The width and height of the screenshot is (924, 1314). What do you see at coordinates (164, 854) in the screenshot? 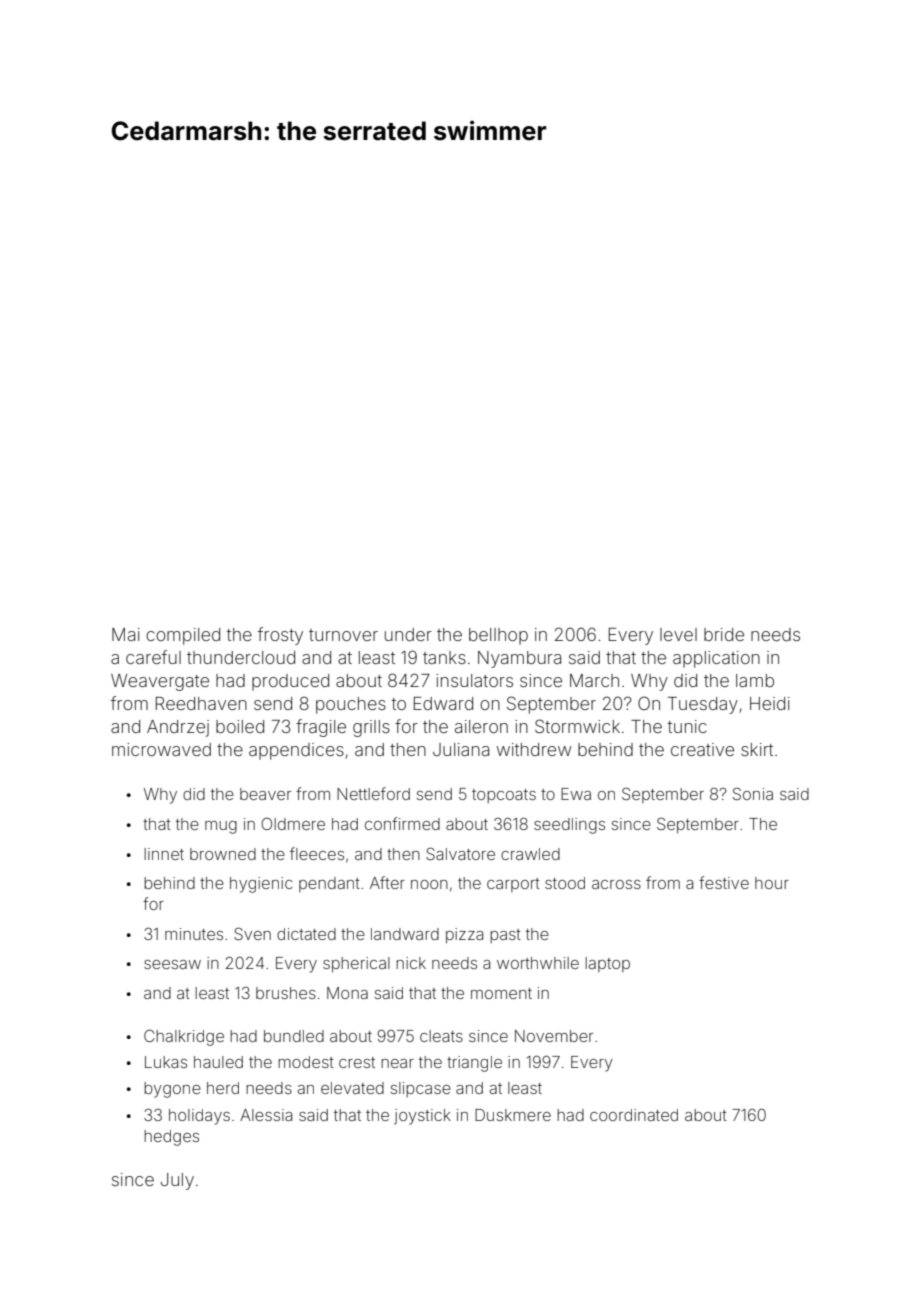
I see `linnet` at bounding box center [164, 854].
